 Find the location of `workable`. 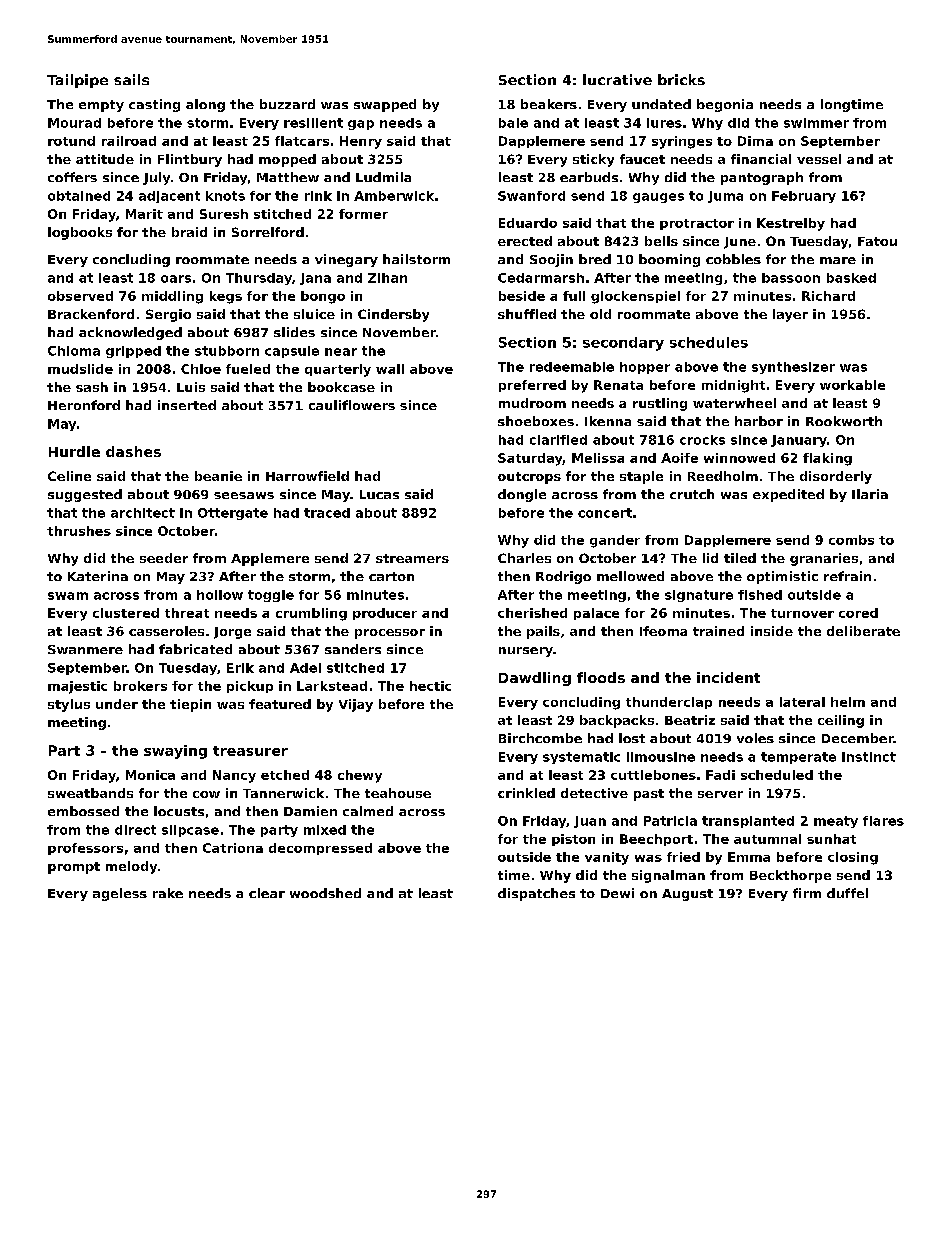

workable is located at coordinates (852, 385).
